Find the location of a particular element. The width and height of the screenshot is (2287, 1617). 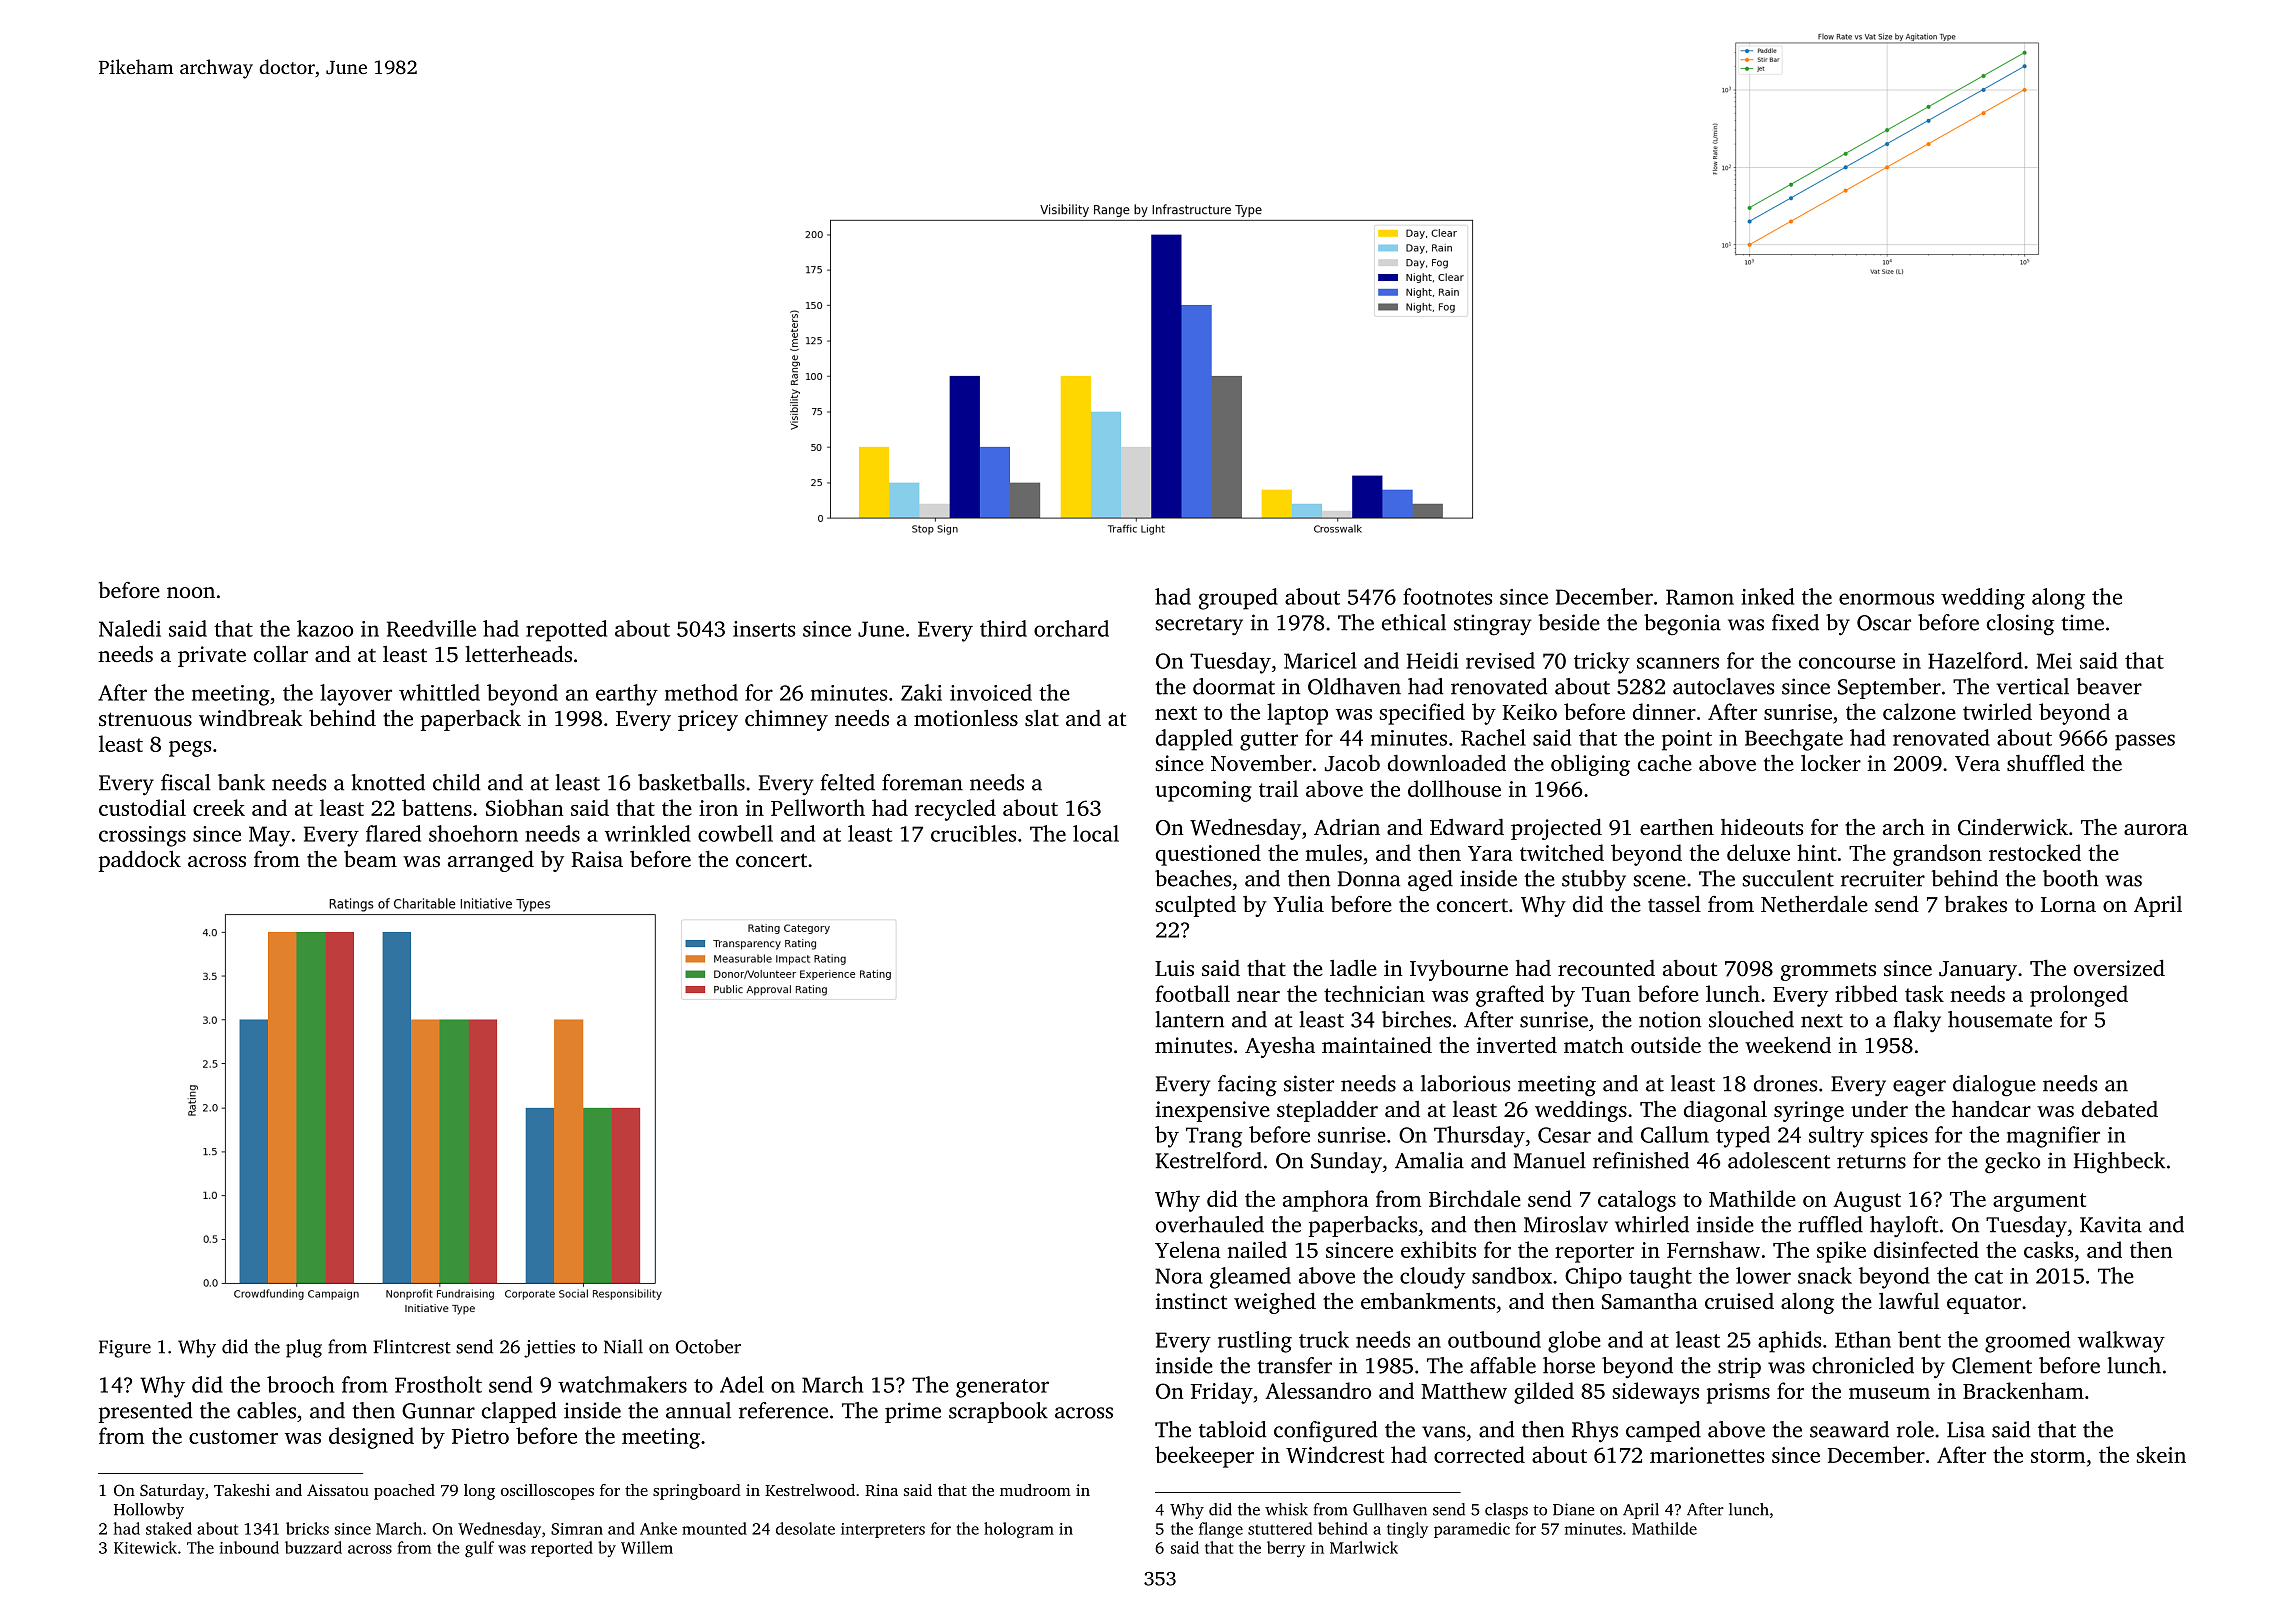

gulf is located at coordinates (479, 1549).
